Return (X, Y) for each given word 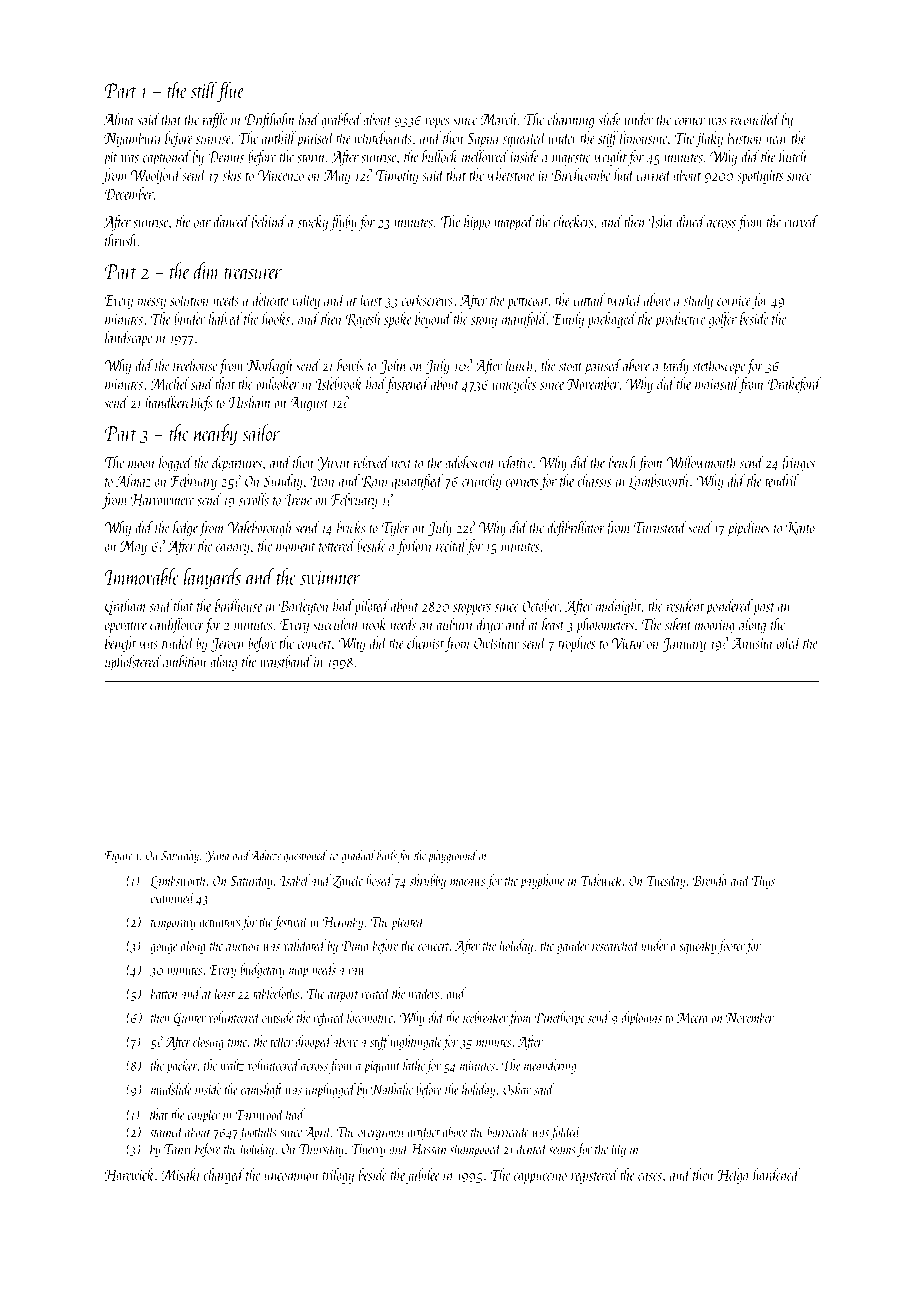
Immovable (142, 576)
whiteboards (383, 137)
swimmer (330, 577)
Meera (692, 1018)
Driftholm (269, 120)
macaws (467, 882)
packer (182, 1066)
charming (571, 120)
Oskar (517, 1089)
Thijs (763, 881)
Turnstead (660, 527)
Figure (118, 857)
